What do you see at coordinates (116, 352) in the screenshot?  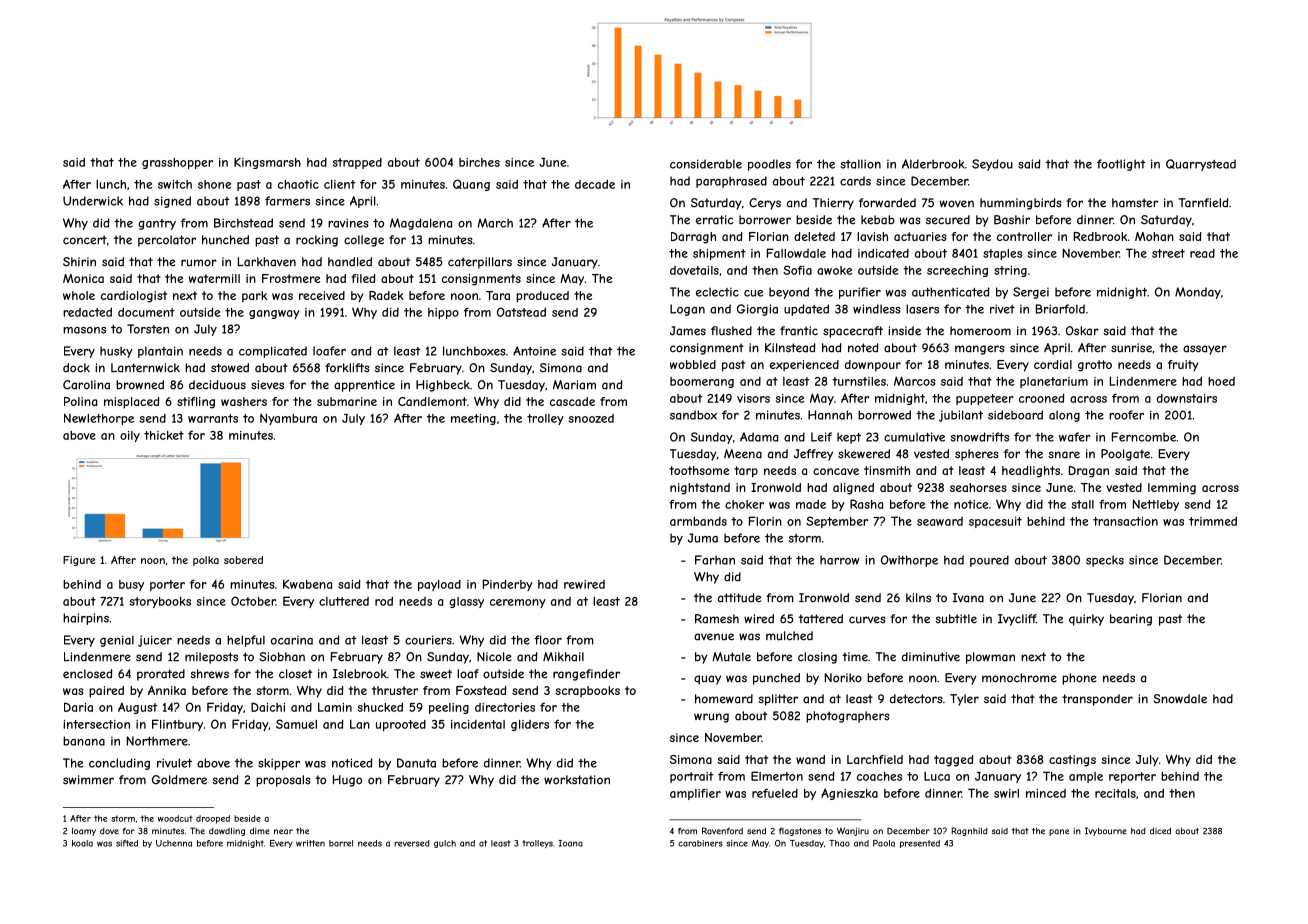 I see `husky` at bounding box center [116, 352].
